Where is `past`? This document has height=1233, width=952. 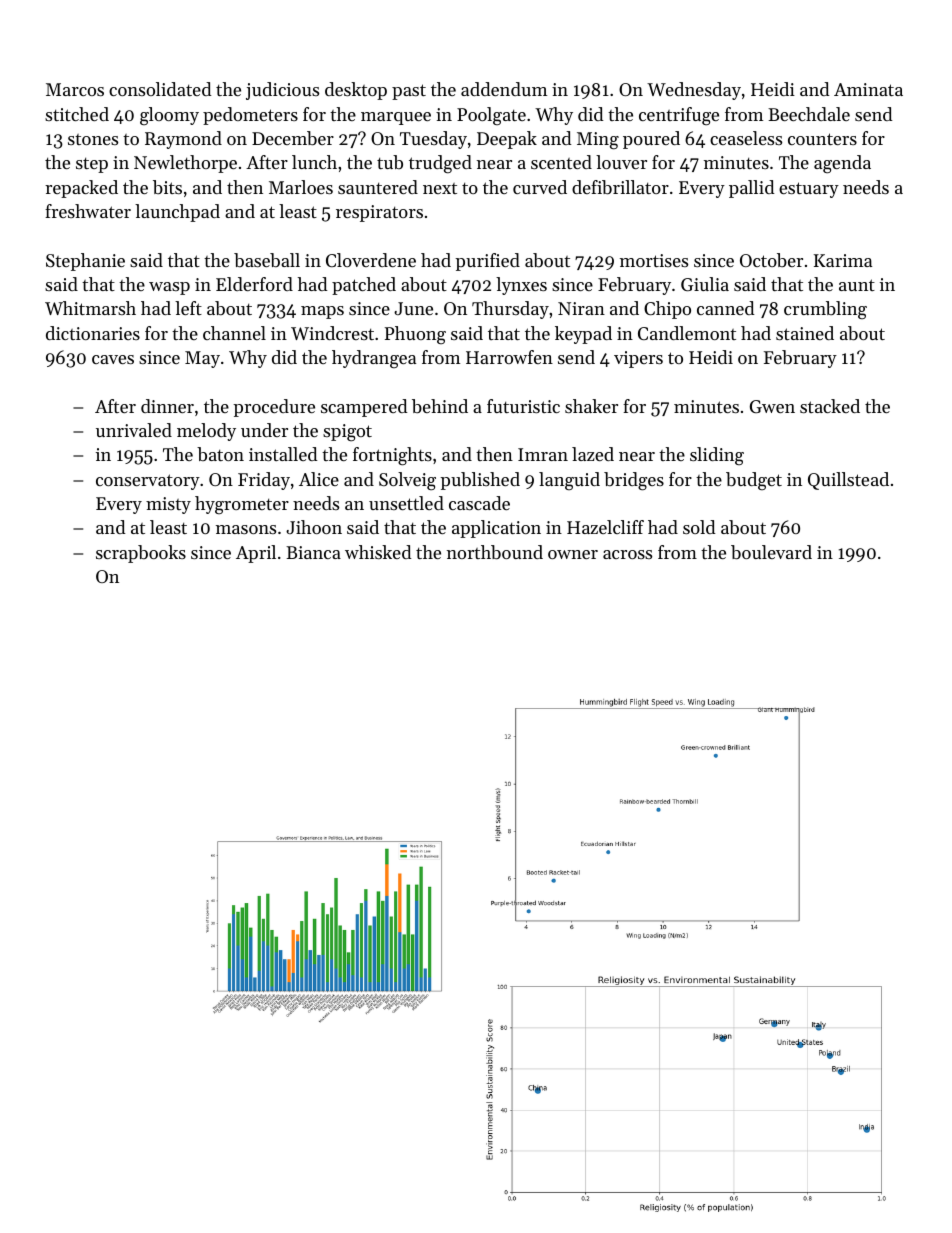
past is located at coordinates (409, 92).
